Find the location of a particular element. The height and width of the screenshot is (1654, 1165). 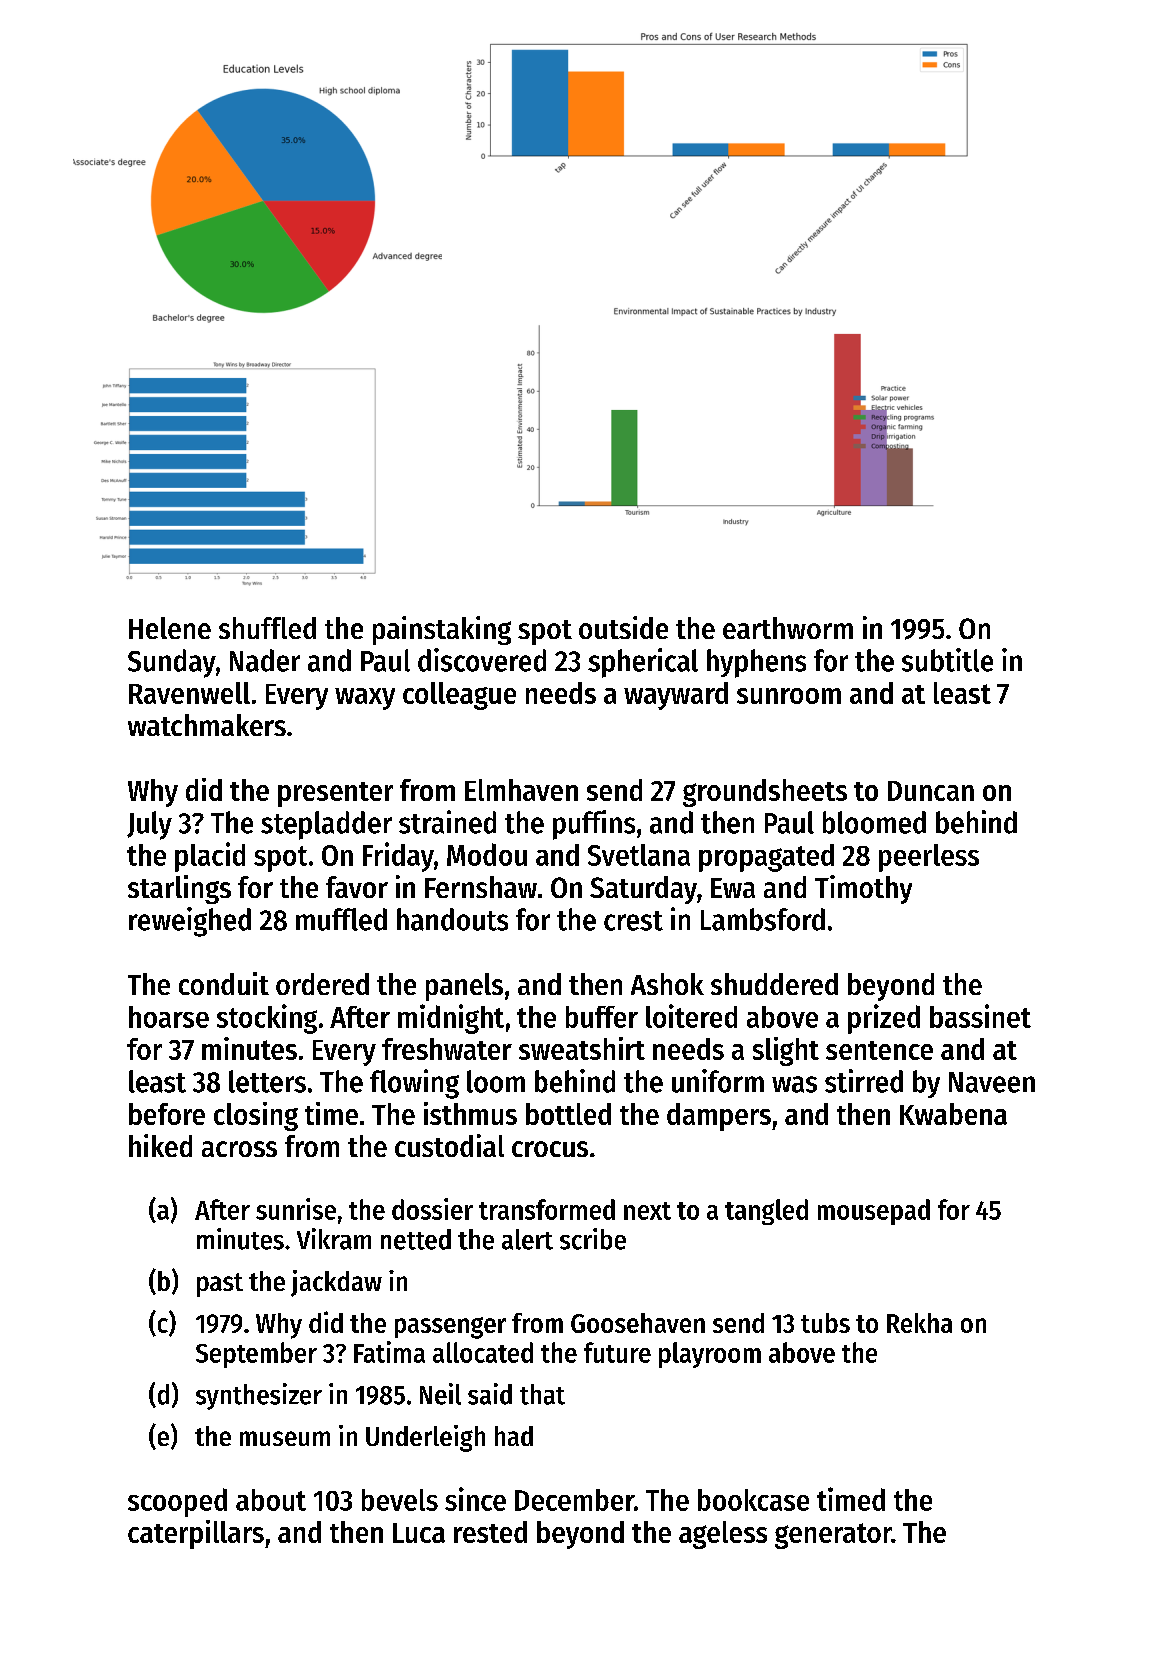

generator is located at coordinates (833, 1536).
